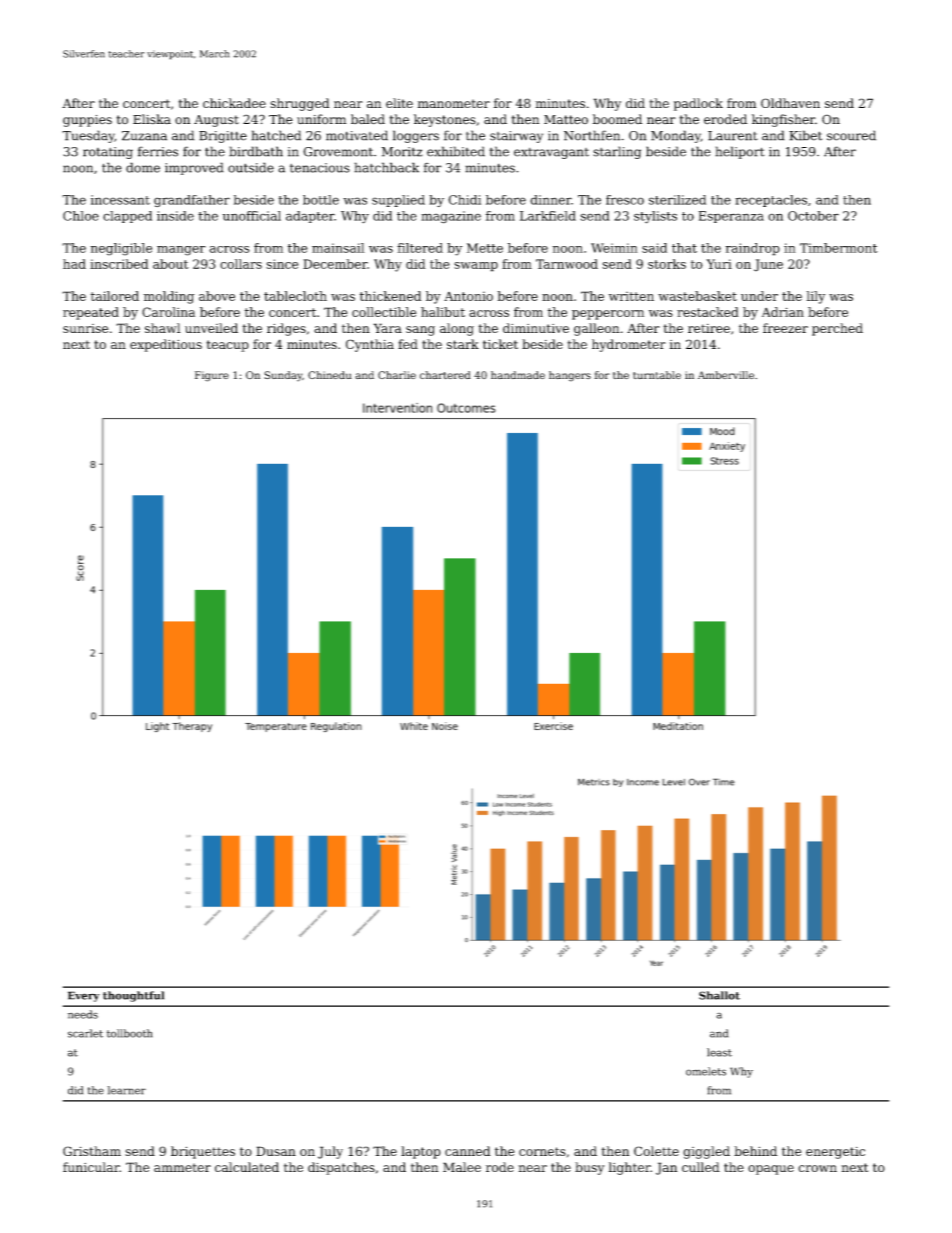  Describe the element at coordinates (805, 135) in the screenshot. I see `Kibet` at that location.
